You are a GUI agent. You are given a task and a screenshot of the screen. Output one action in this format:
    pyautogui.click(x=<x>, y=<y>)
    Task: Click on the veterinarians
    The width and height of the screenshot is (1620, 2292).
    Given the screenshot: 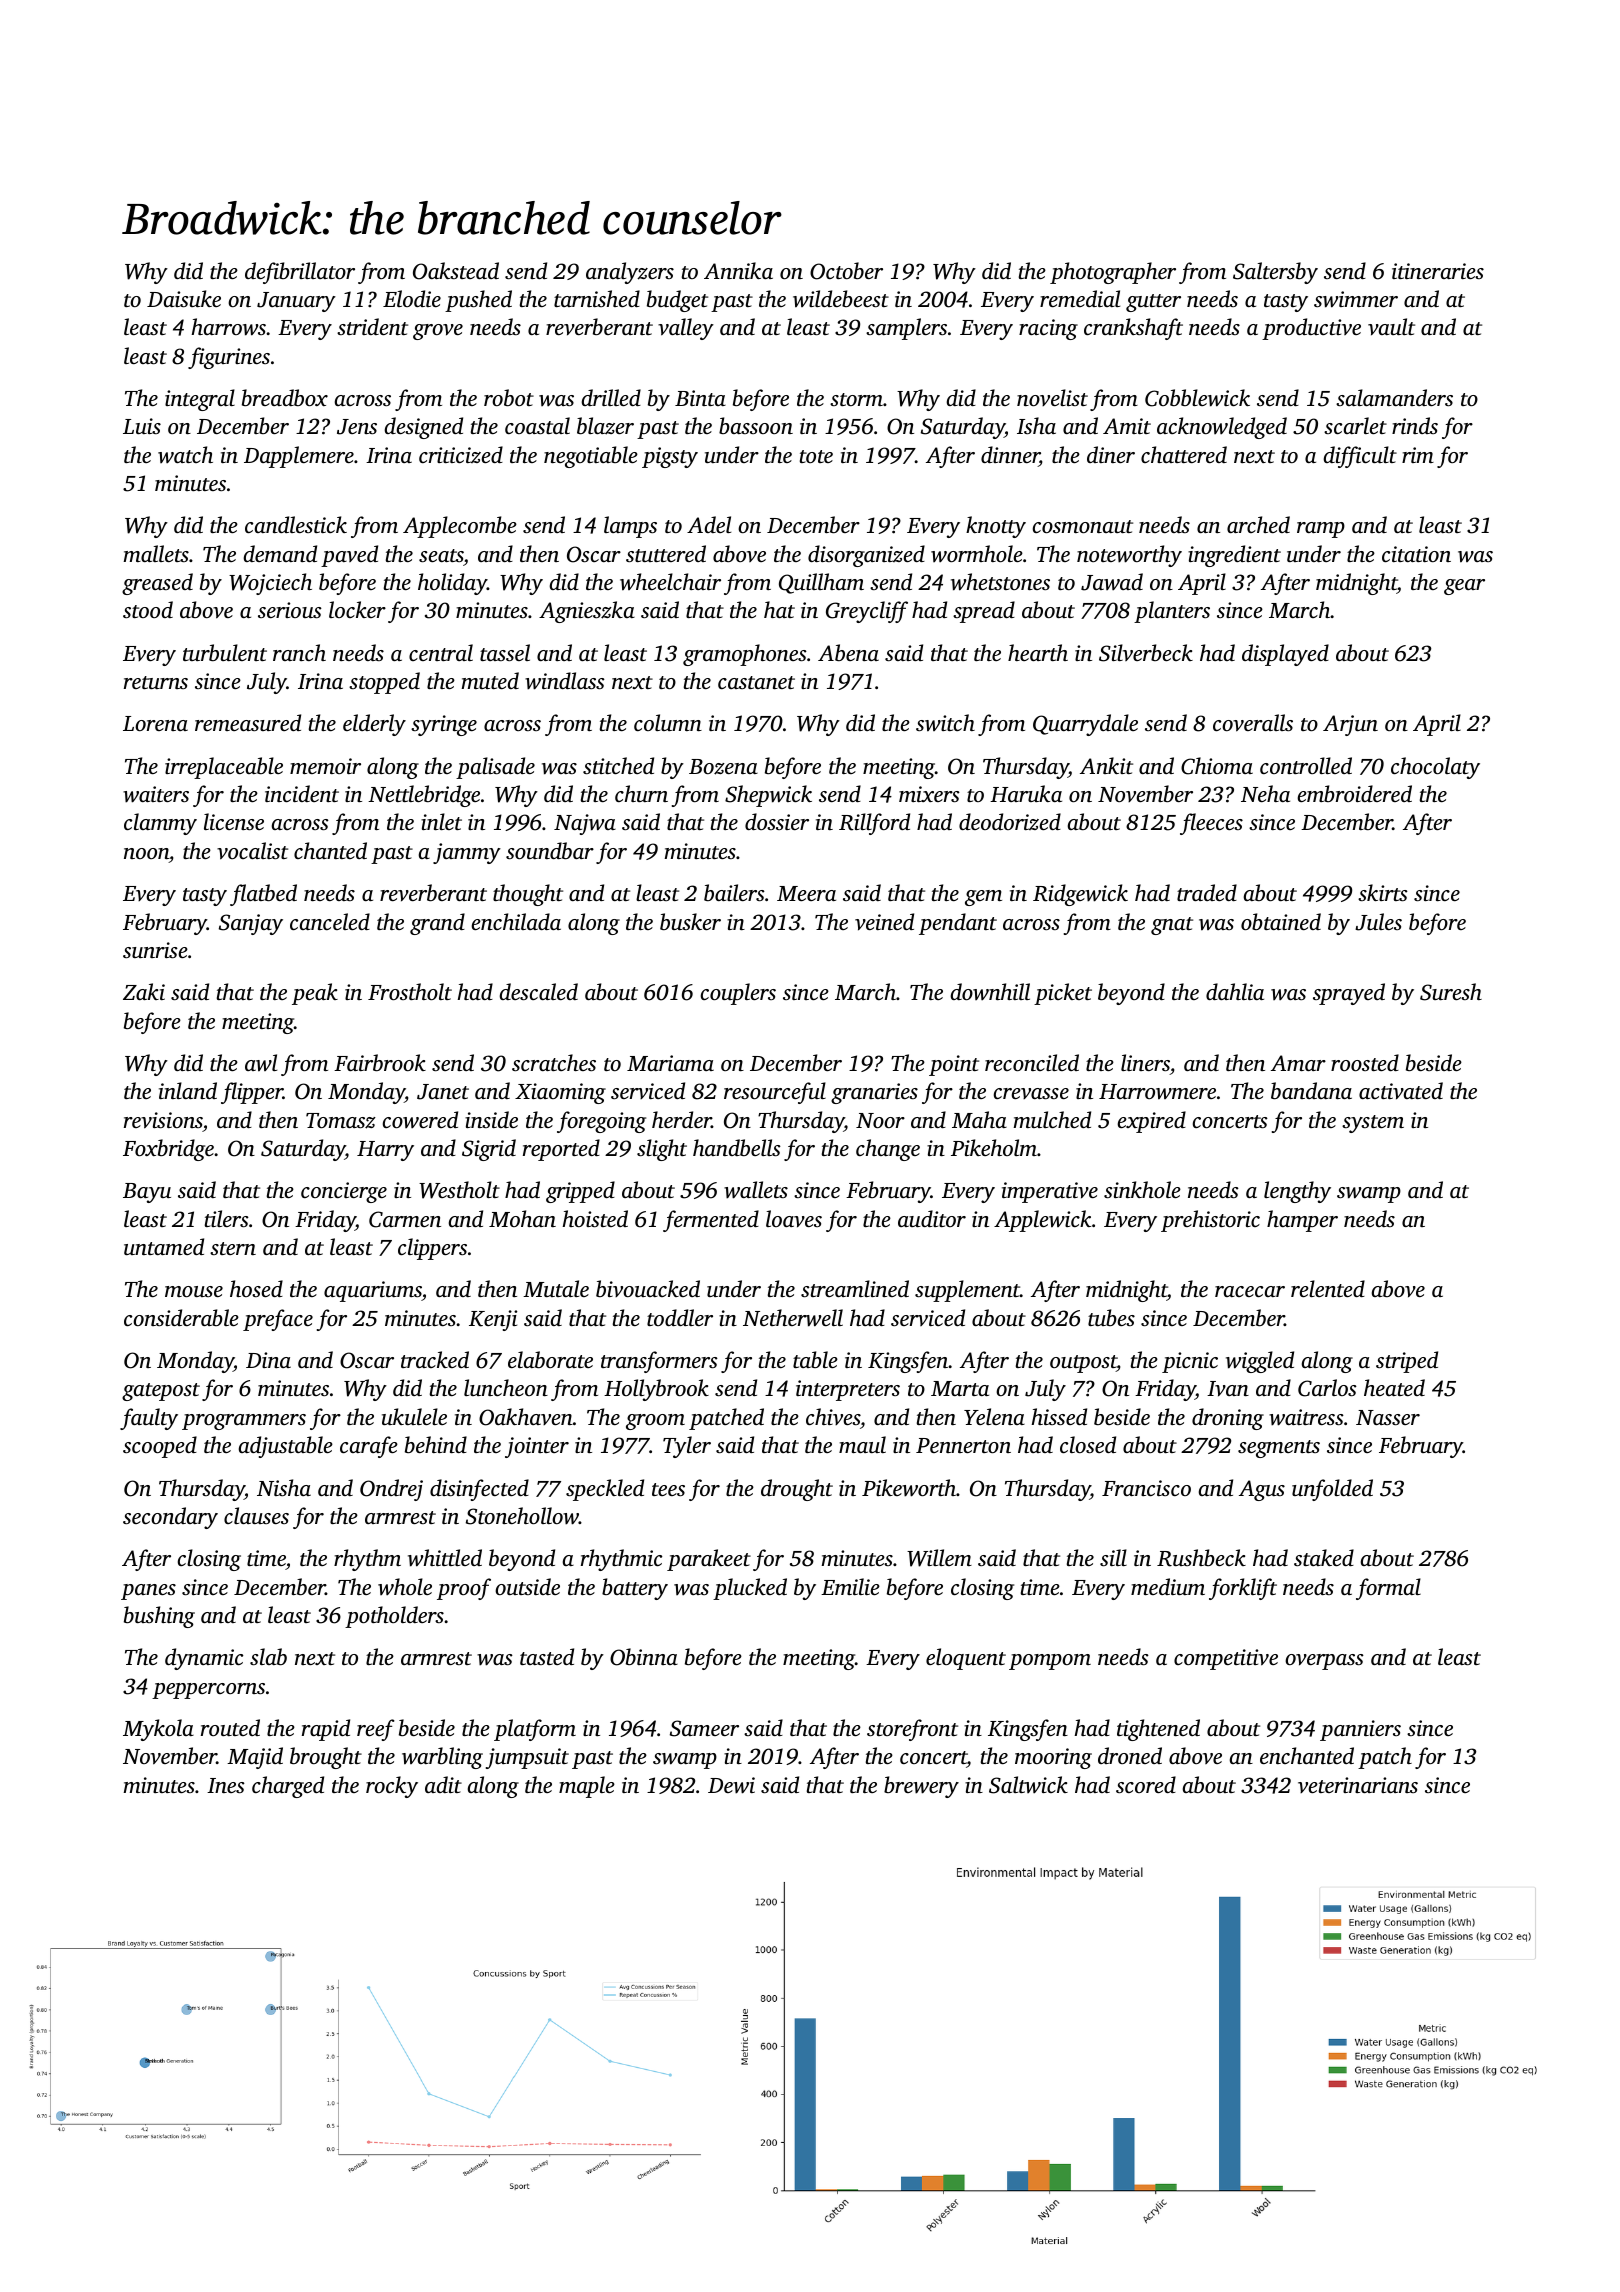 What is the action you would take?
    pyautogui.click(x=1358, y=1785)
